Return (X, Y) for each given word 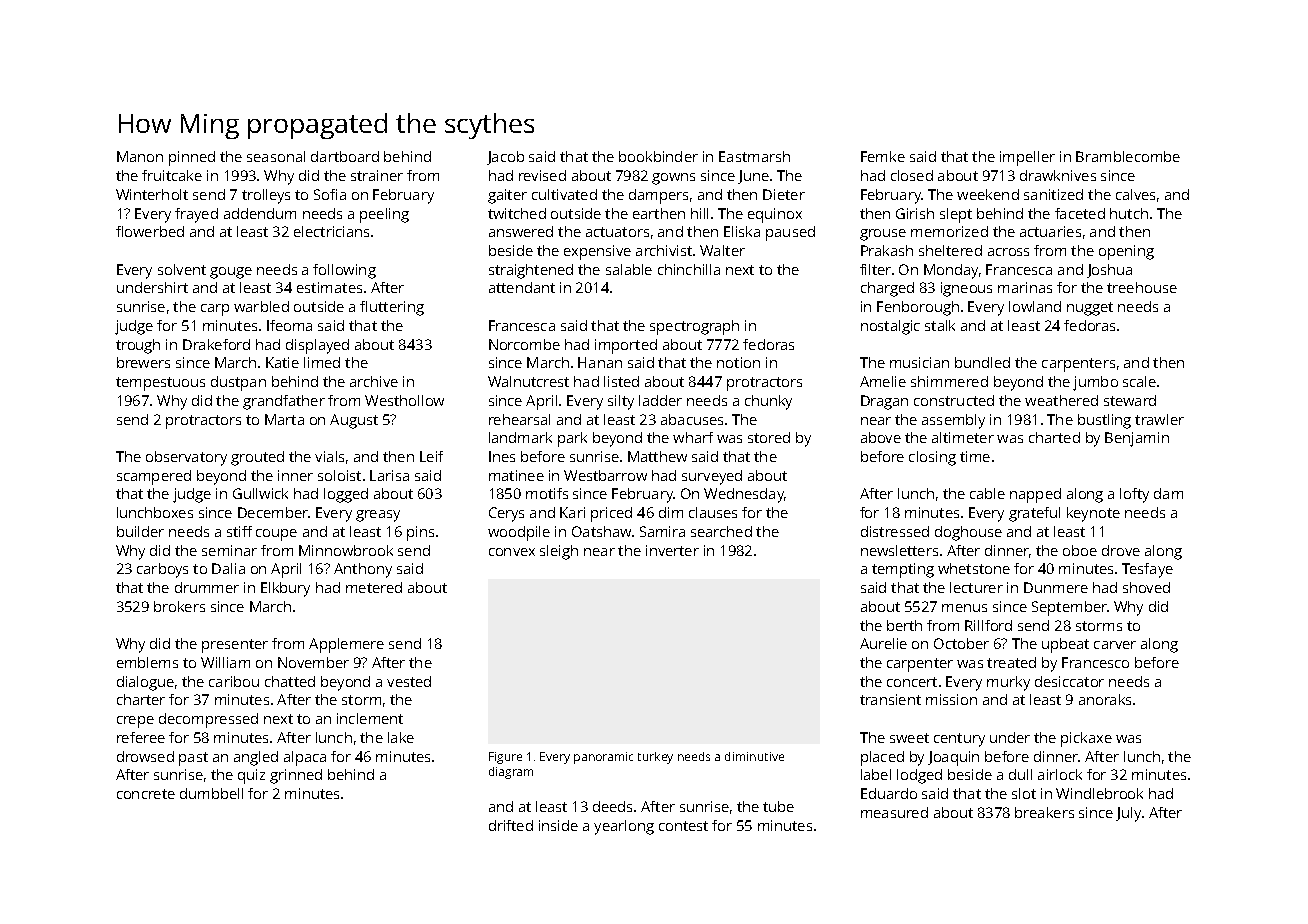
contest (683, 826)
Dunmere (1056, 587)
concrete (146, 794)
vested (409, 681)
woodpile (519, 533)
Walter (722, 250)
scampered (154, 477)
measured (894, 812)
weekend (988, 194)
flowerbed (150, 231)
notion (738, 362)
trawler (1159, 419)
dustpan (238, 383)
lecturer (976, 587)
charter (141, 699)
